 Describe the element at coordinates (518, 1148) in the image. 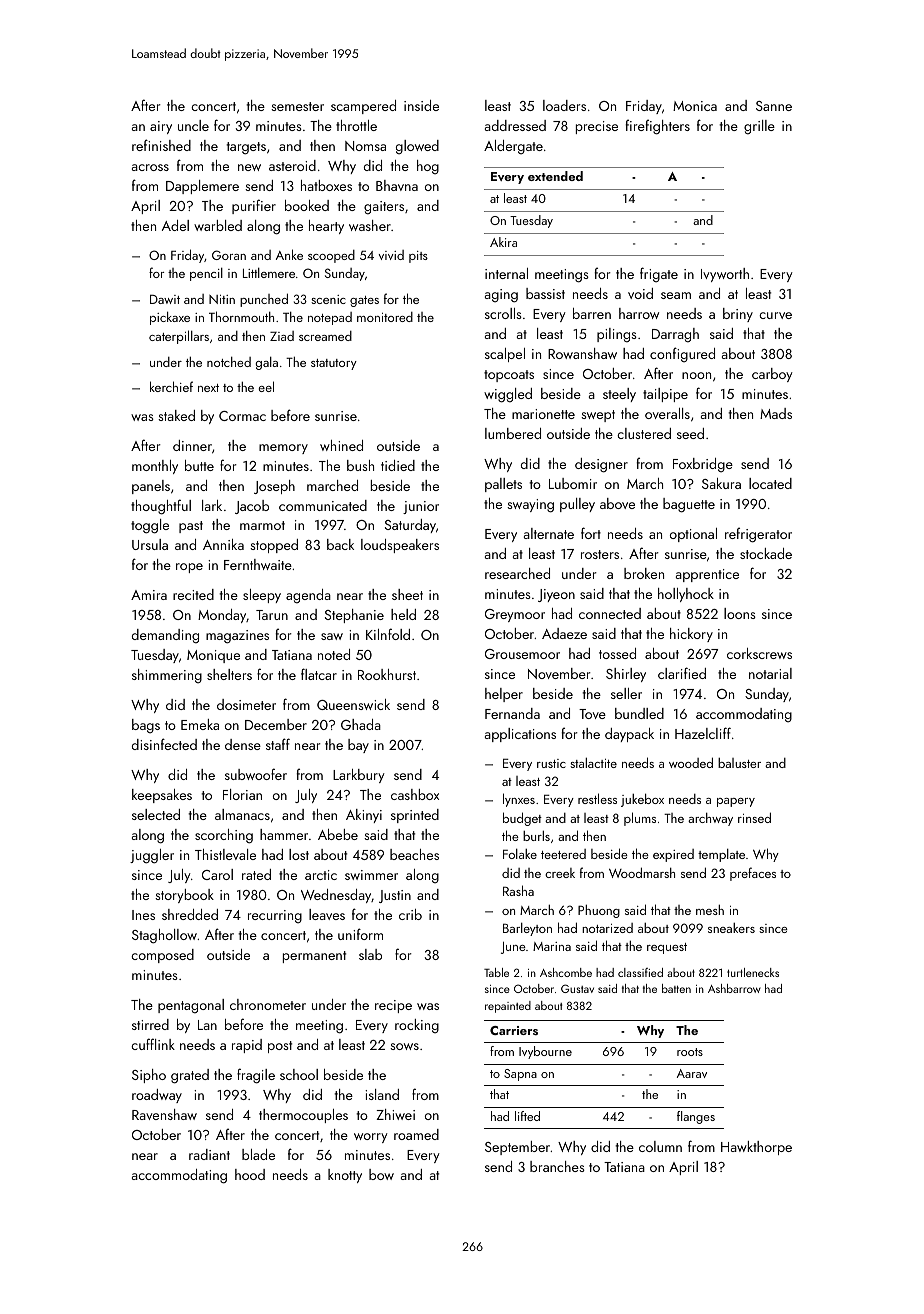

I see `September` at that location.
